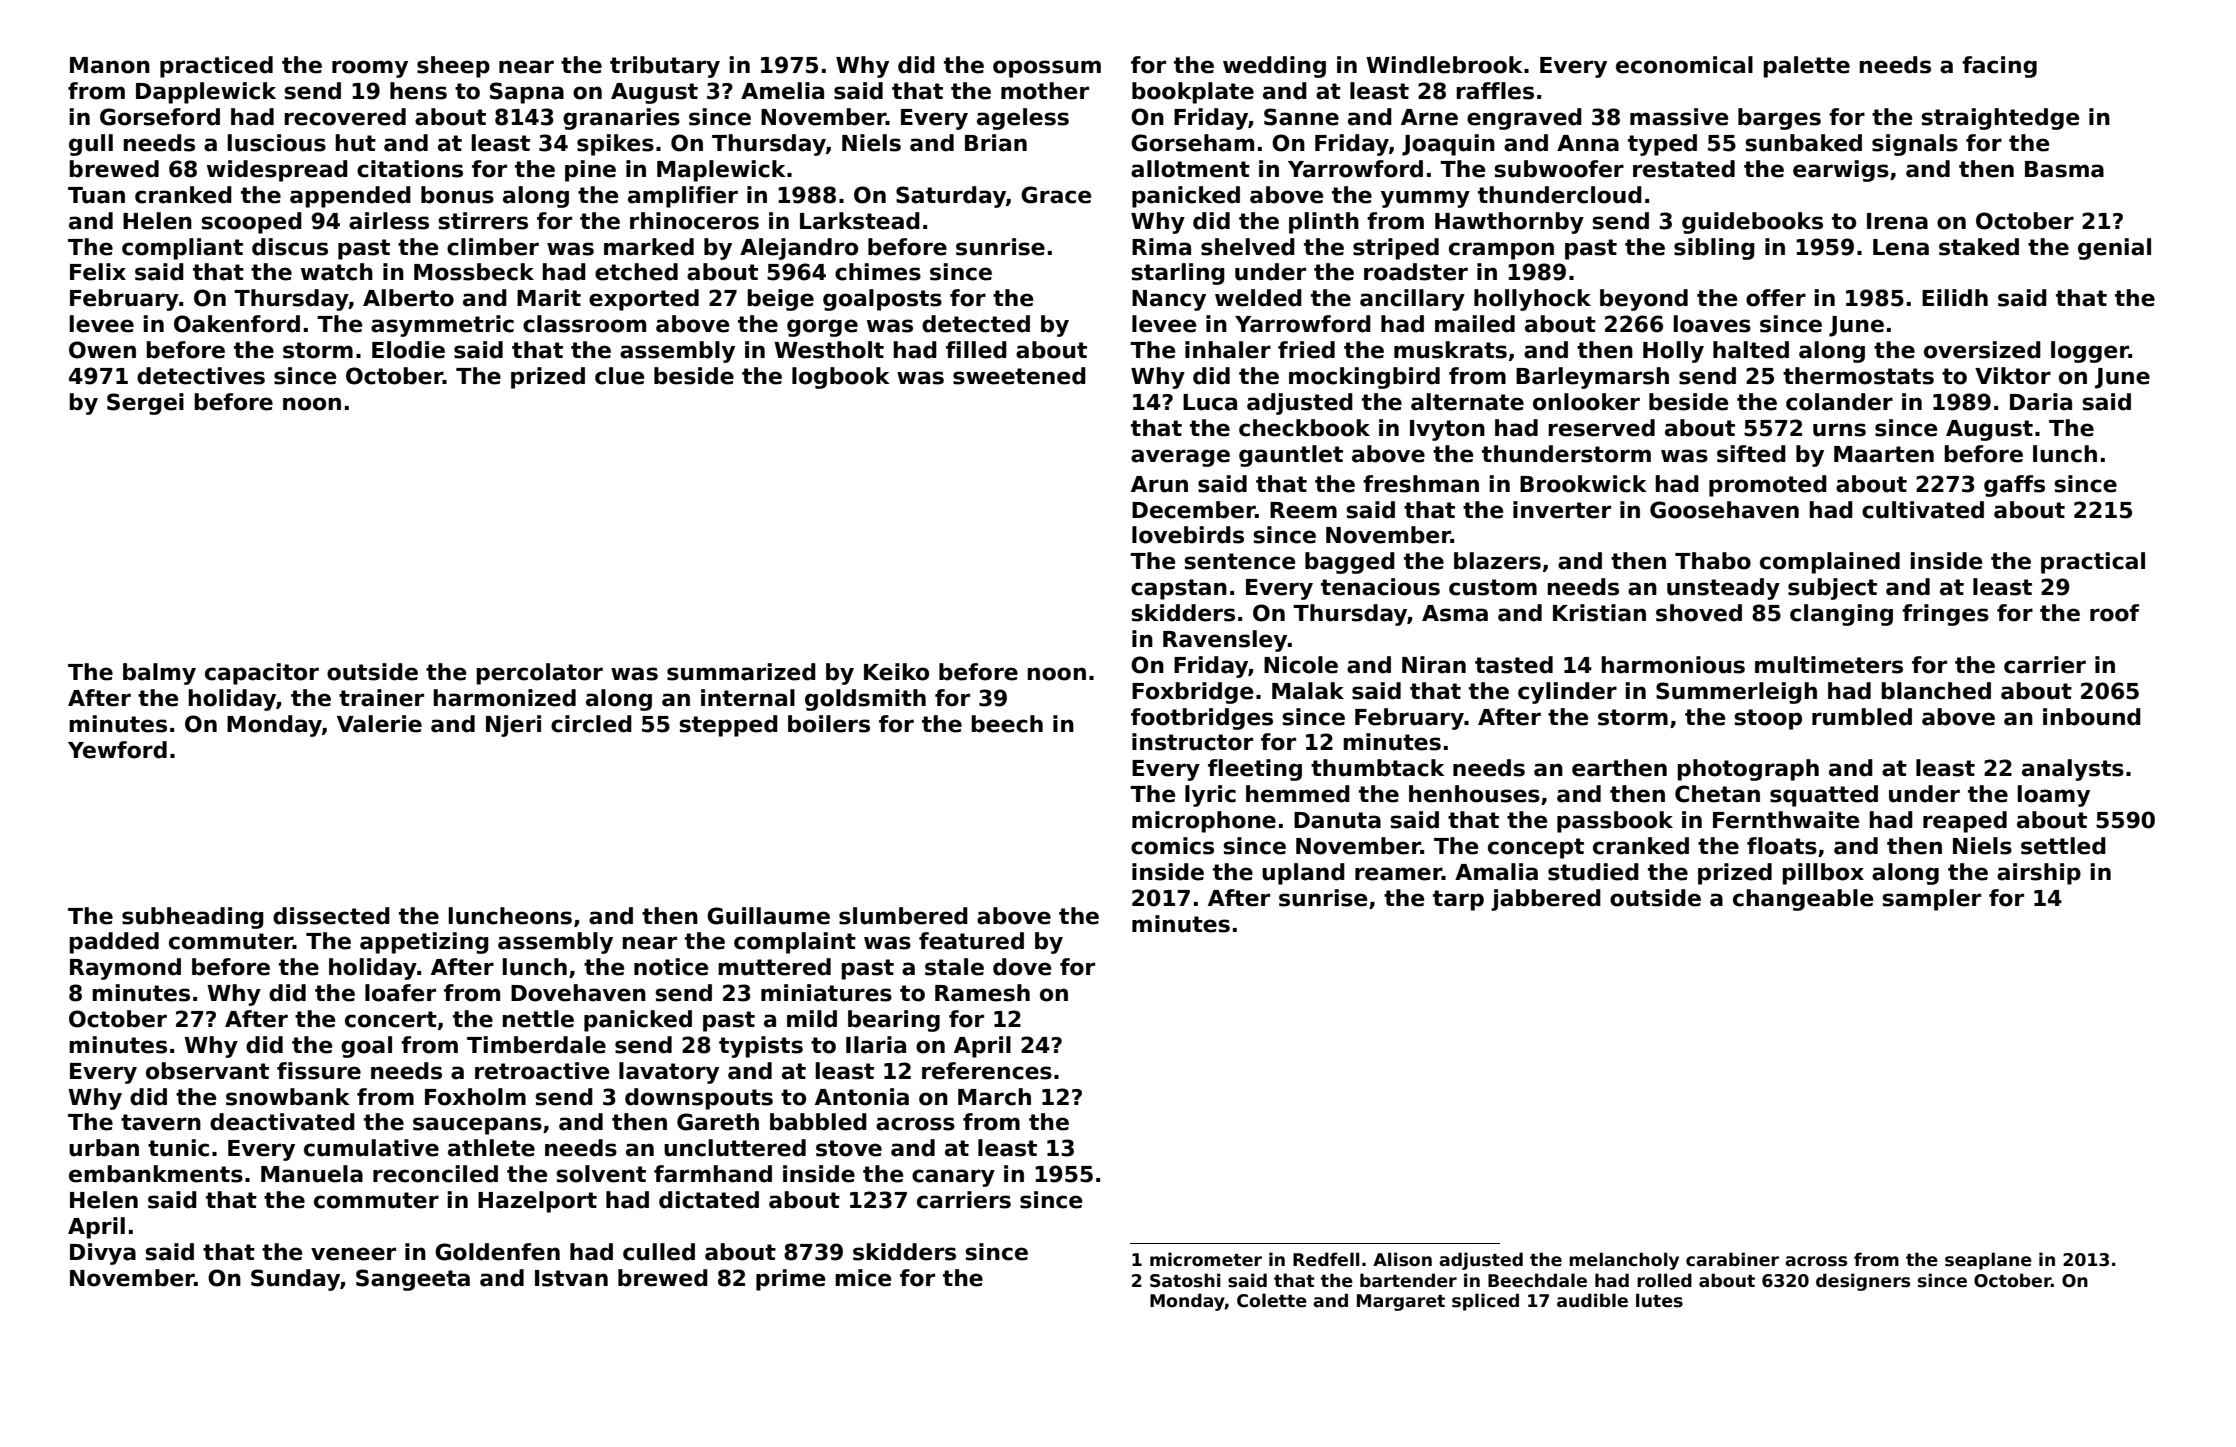  What do you see at coordinates (994, 1097) in the screenshot?
I see `March` at bounding box center [994, 1097].
